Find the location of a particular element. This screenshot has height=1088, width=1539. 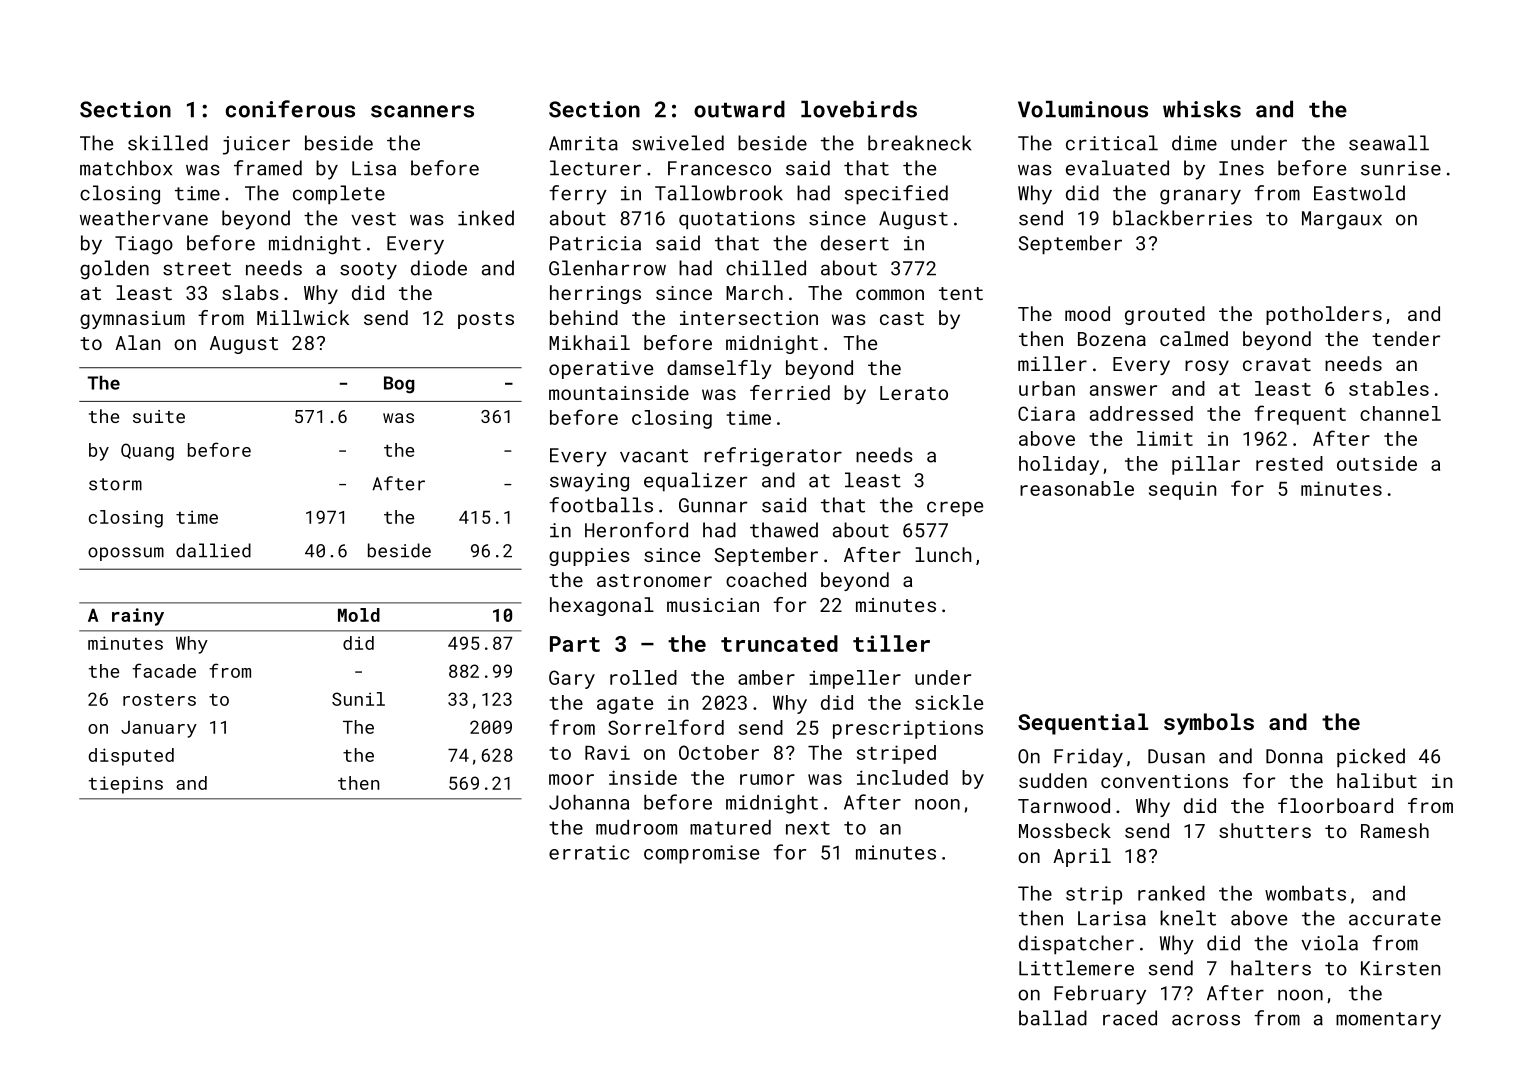

picked is located at coordinates (1371, 757).
